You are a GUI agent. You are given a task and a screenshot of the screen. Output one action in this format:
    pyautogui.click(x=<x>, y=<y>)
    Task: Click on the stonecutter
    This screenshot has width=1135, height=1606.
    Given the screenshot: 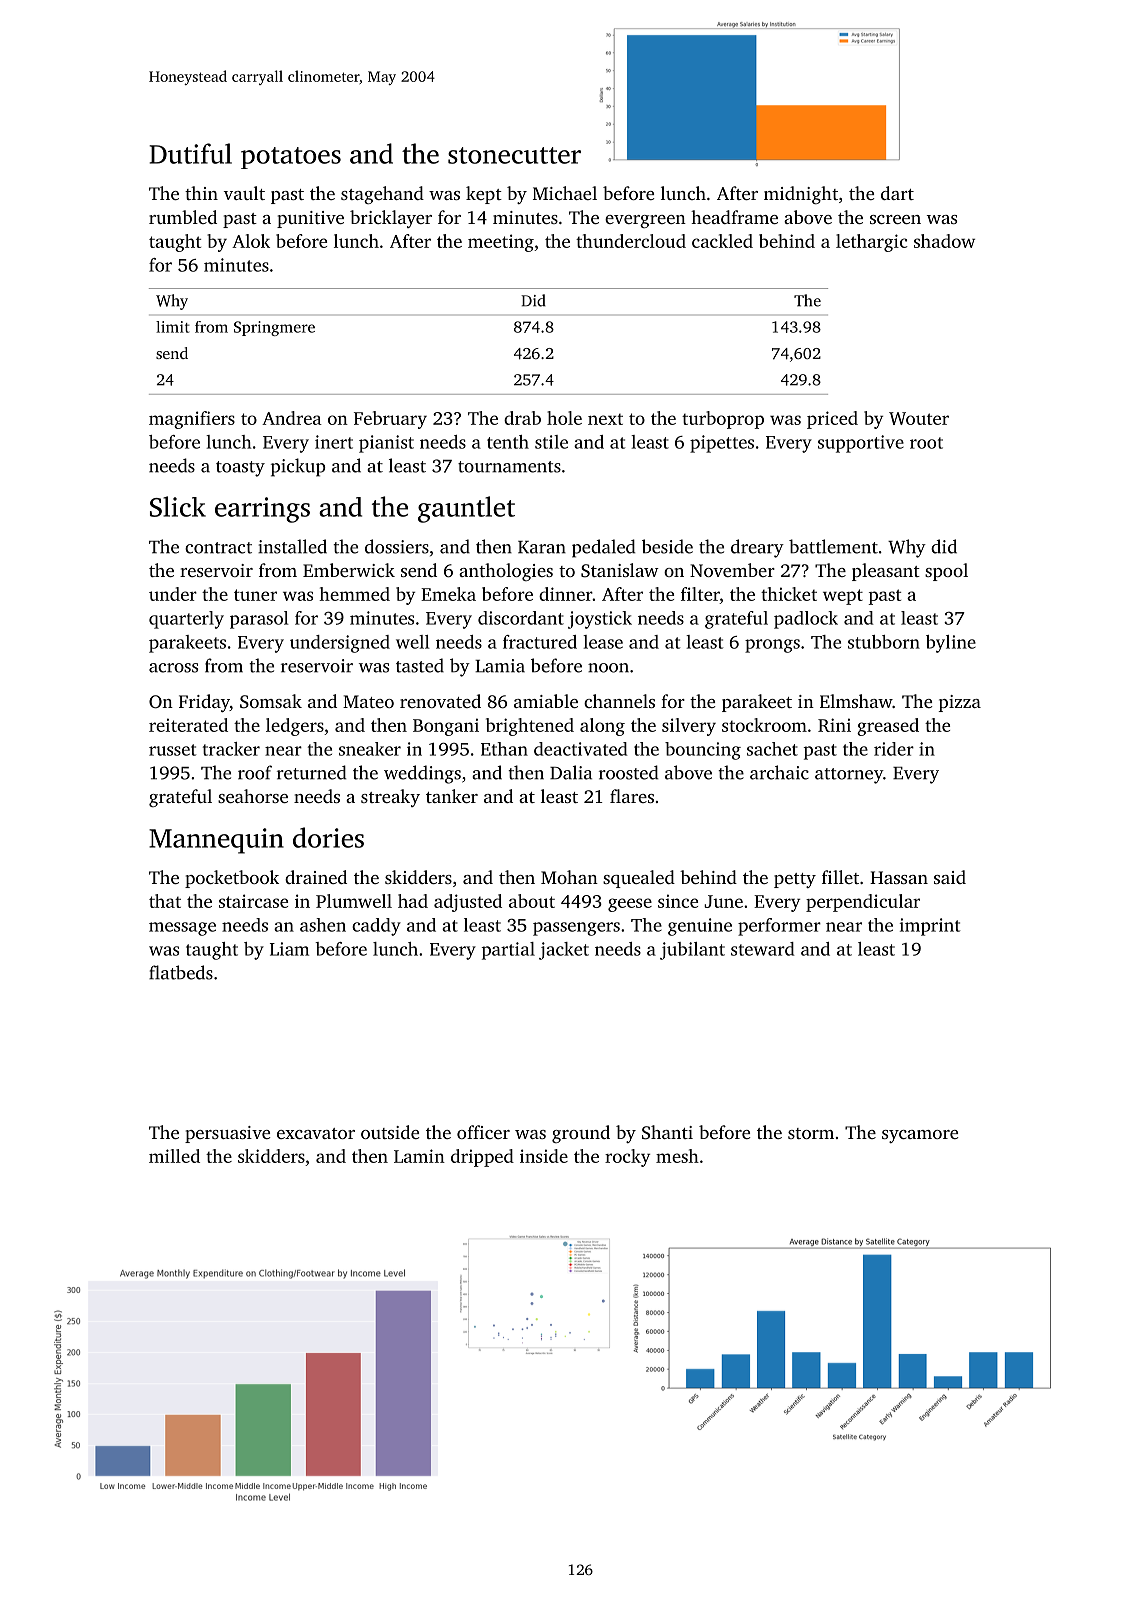 What is the action you would take?
    pyautogui.click(x=514, y=155)
